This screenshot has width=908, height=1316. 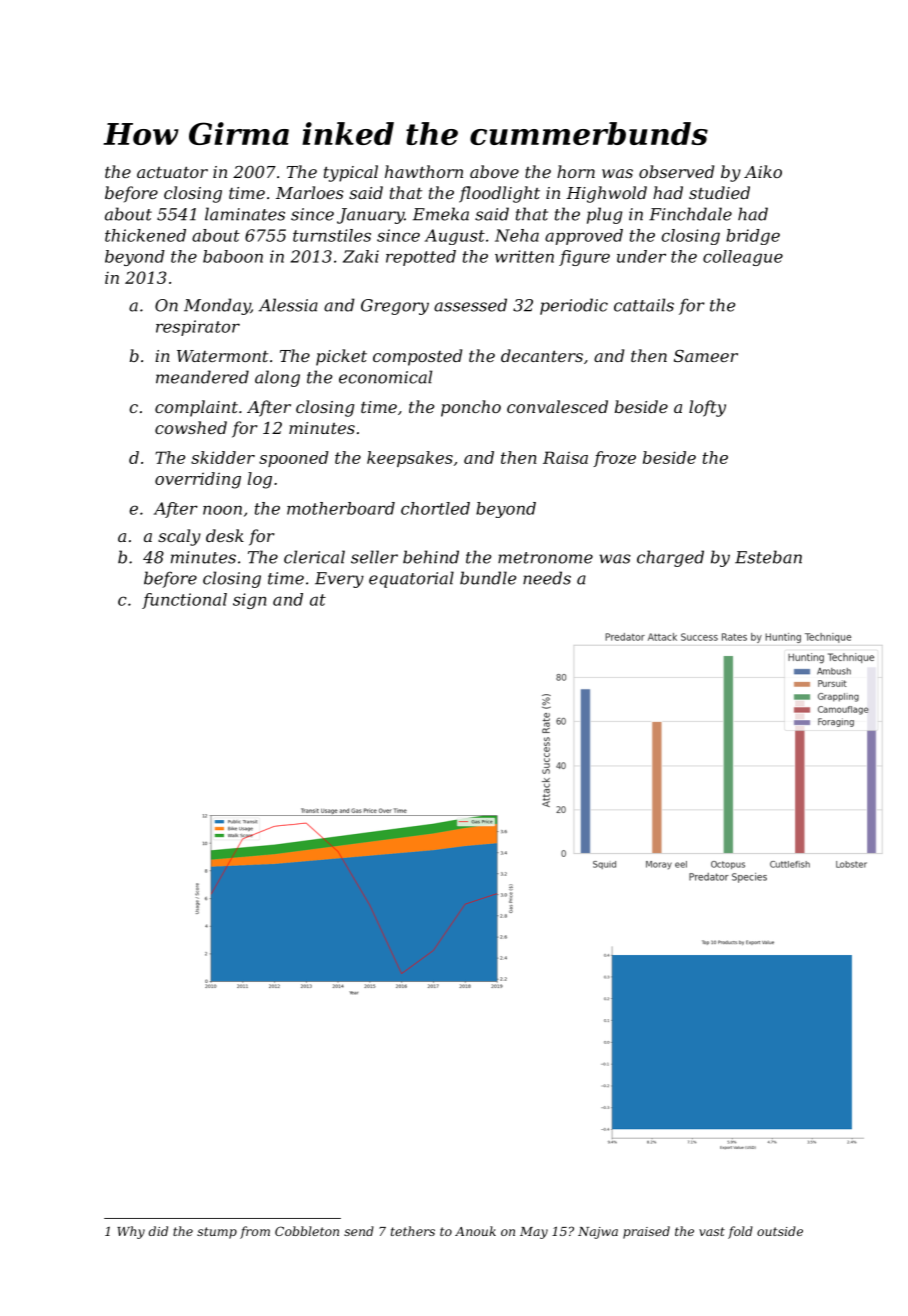 What do you see at coordinates (217, 1233) in the screenshot?
I see `stump` at bounding box center [217, 1233].
